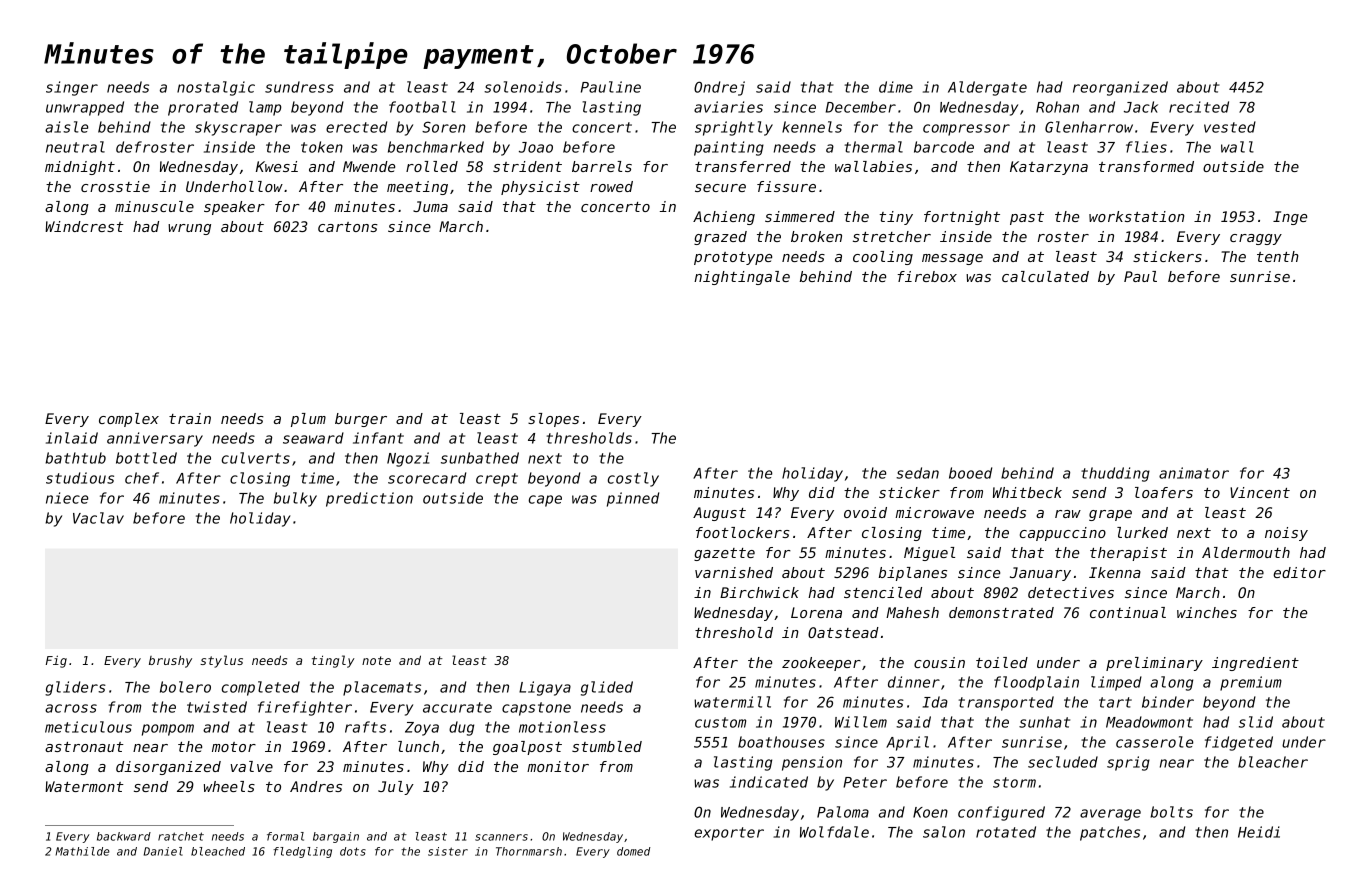  What do you see at coordinates (917, 473) in the page?
I see `sedan` at bounding box center [917, 473].
